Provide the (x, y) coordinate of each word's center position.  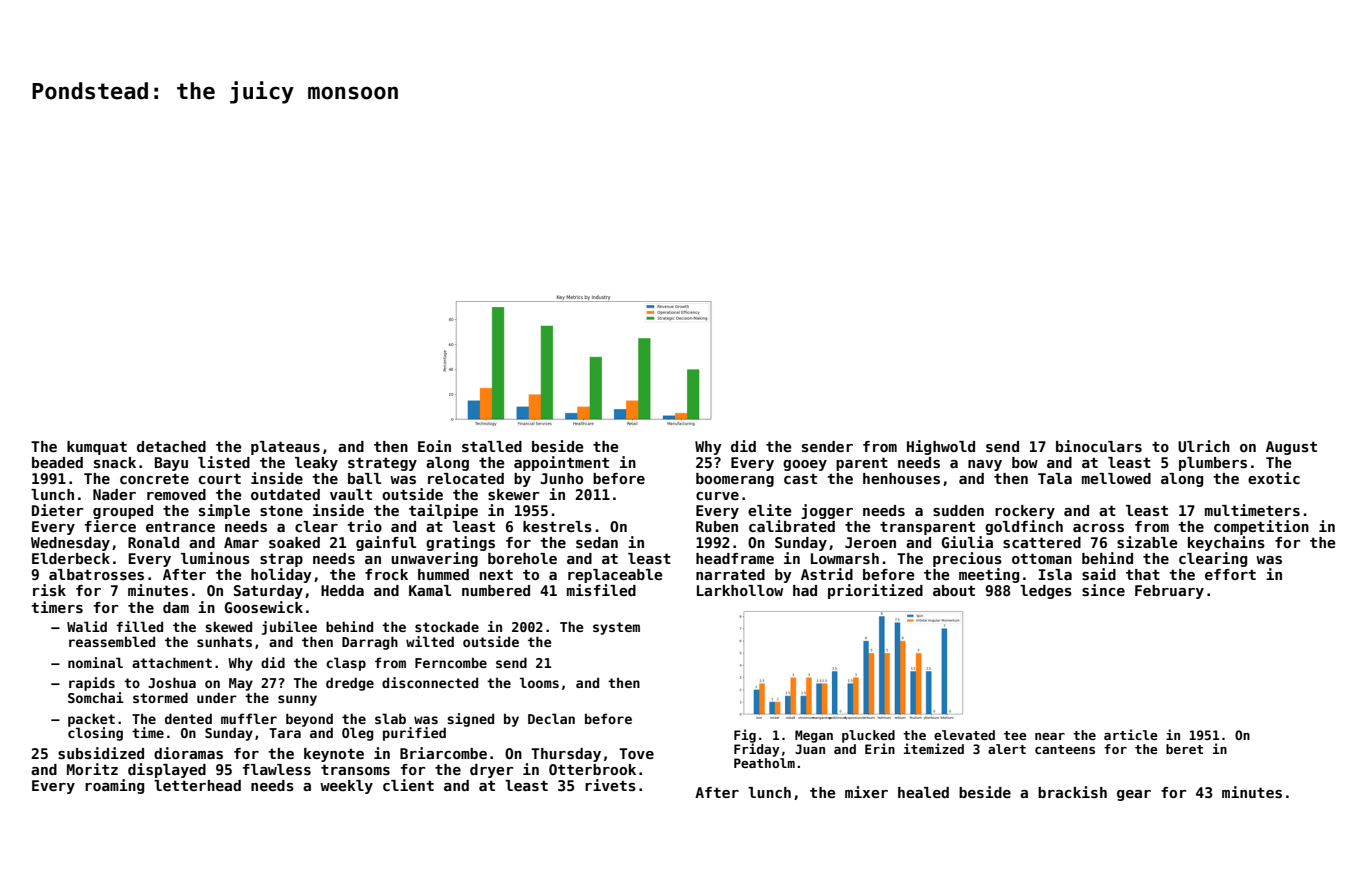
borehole (522, 558)
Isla (1055, 574)
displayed (167, 770)
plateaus (285, 448)
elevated (964, 735)
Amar (241, 542)
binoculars (1099, 446)
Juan (810, 749)
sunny (297, 700)
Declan (551, 718)
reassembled (112, 641)
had (805, 590)
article (1131, 734)
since (1103, 590)
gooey (805, 465)
